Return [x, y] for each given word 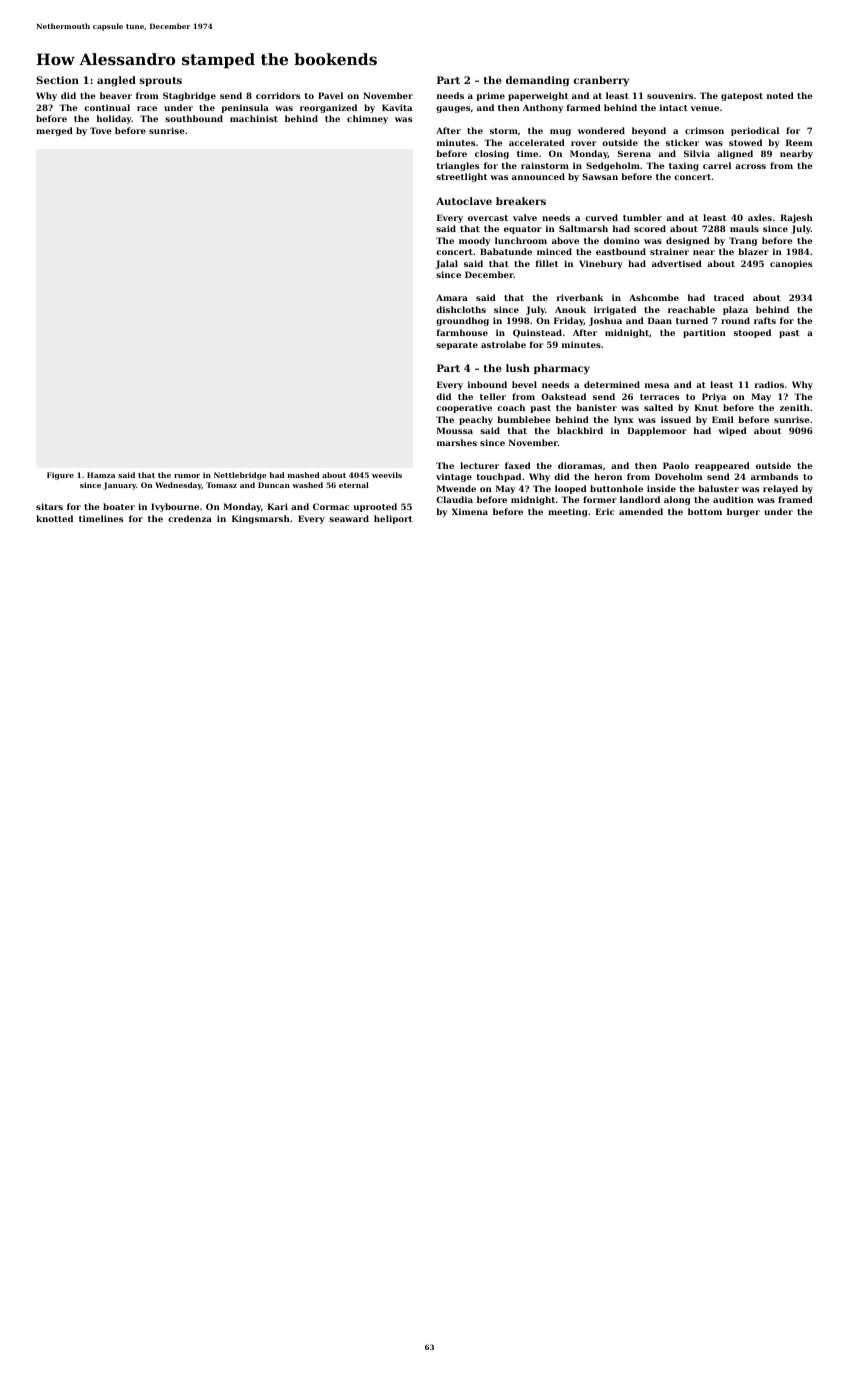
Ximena [470, 511]
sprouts [161, 81]
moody [474, 241]
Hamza [101, 475]
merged [54, 131]
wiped [732, 431]
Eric [604, 511]
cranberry [601, 81]
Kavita [397, 107]
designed [688, 241]
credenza [190, 518]
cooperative [464, 408]
